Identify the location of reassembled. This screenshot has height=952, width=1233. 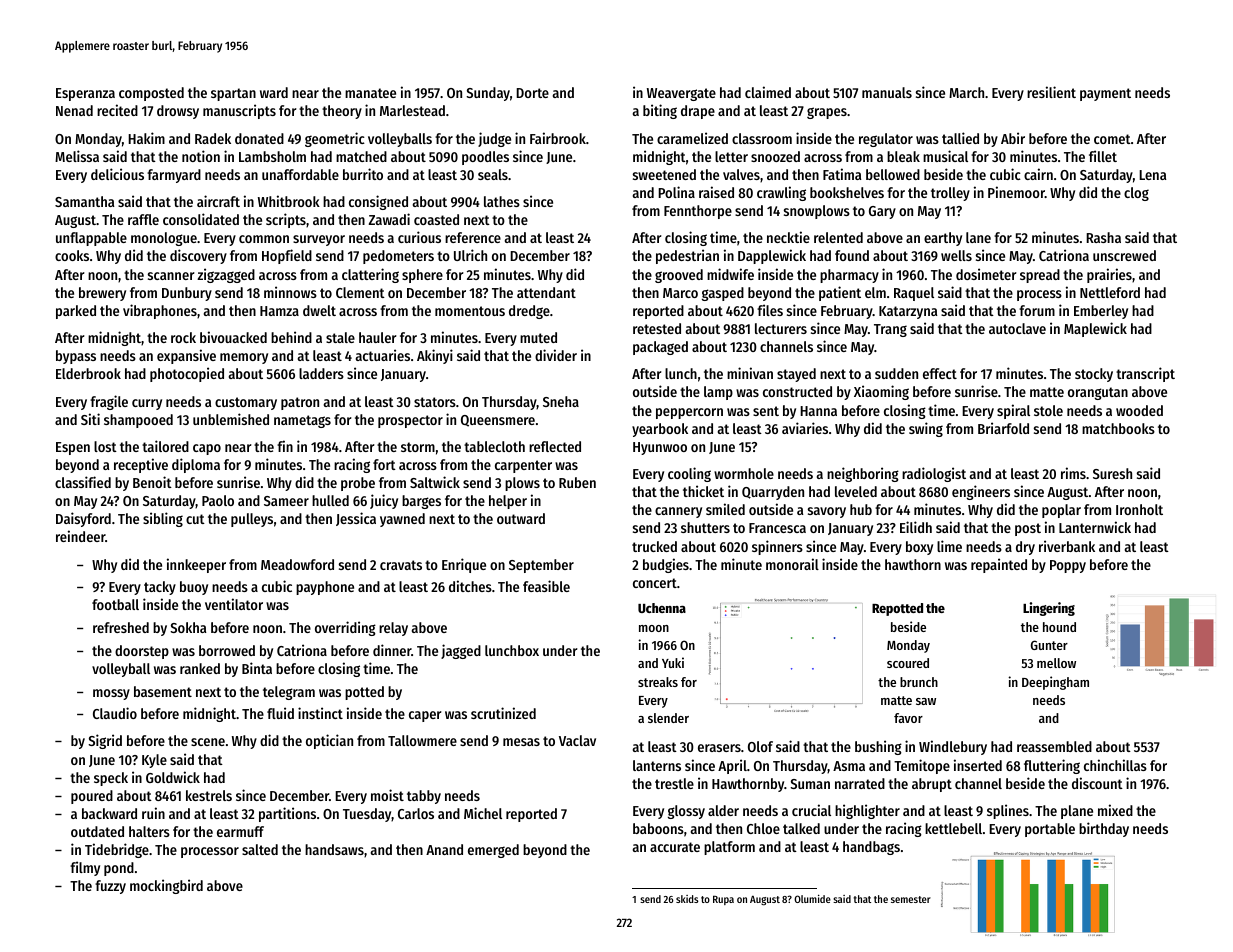
(1054, 746).
